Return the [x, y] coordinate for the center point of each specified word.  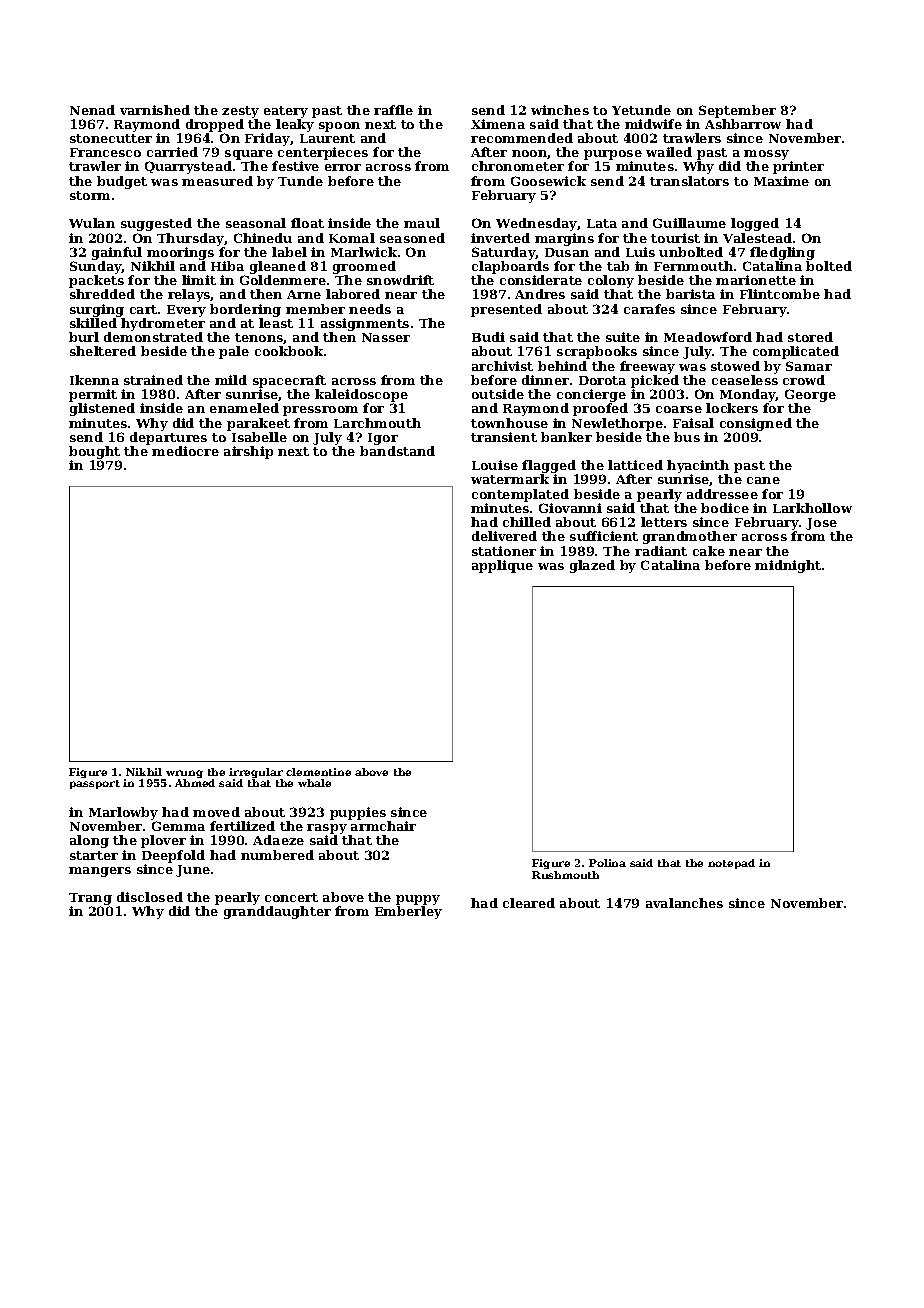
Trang [90, 899]
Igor [383, 439]
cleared [529, 903]
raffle [393, 110]
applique [502, 566]
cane [763, 480]
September [737, 111]
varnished [155, 110]
